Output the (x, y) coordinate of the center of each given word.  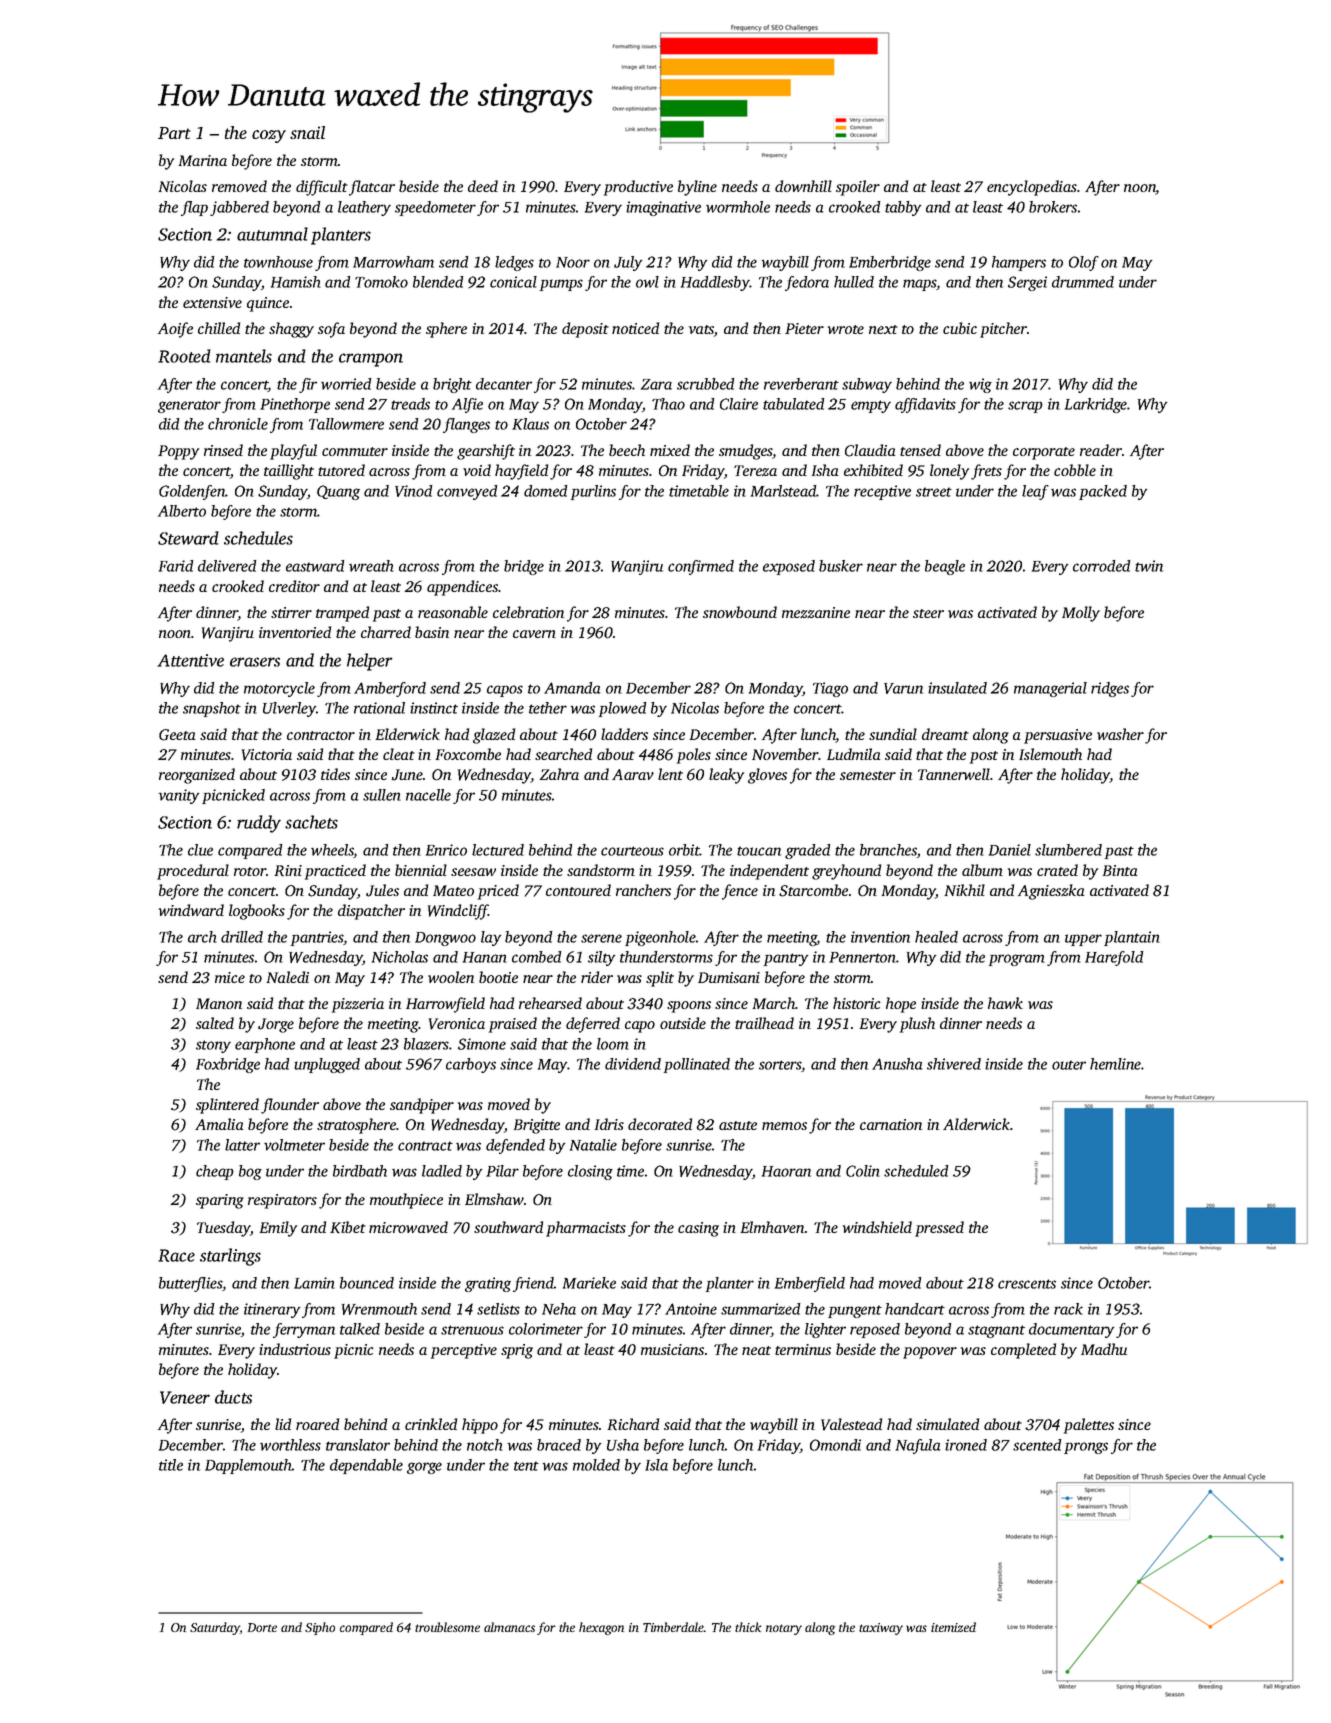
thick (748, 1627)
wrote (846, 329)
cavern (534, 634)
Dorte (262, 1627)
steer (928, 613)
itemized (953, 1627)
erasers (255, 662)
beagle (945, 567)
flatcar (372, 188)
